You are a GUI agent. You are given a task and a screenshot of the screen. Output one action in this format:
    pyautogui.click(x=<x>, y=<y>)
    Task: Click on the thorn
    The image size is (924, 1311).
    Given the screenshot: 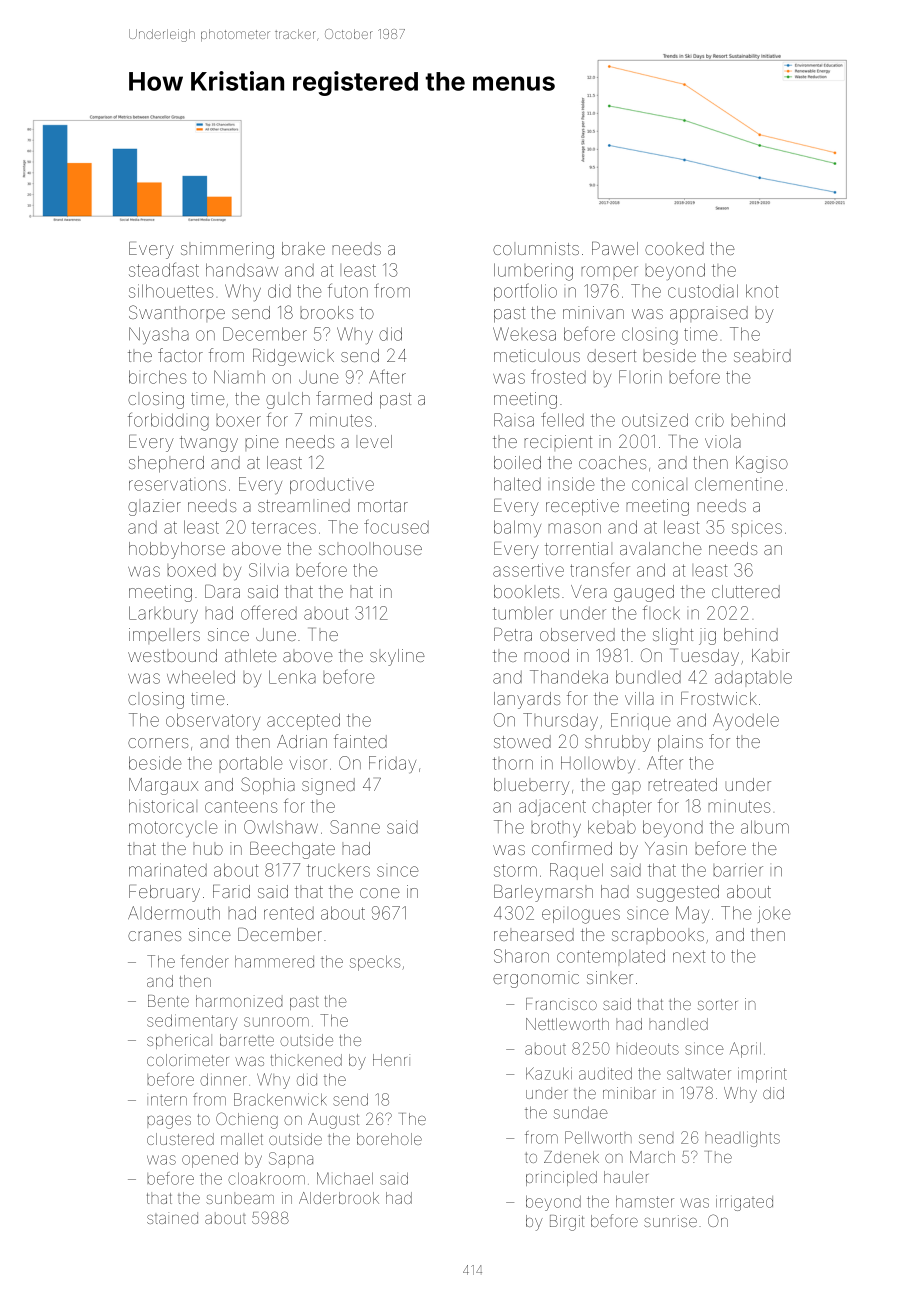 What is the action you would take?
    pyautogui.click(x=513, y=763)
